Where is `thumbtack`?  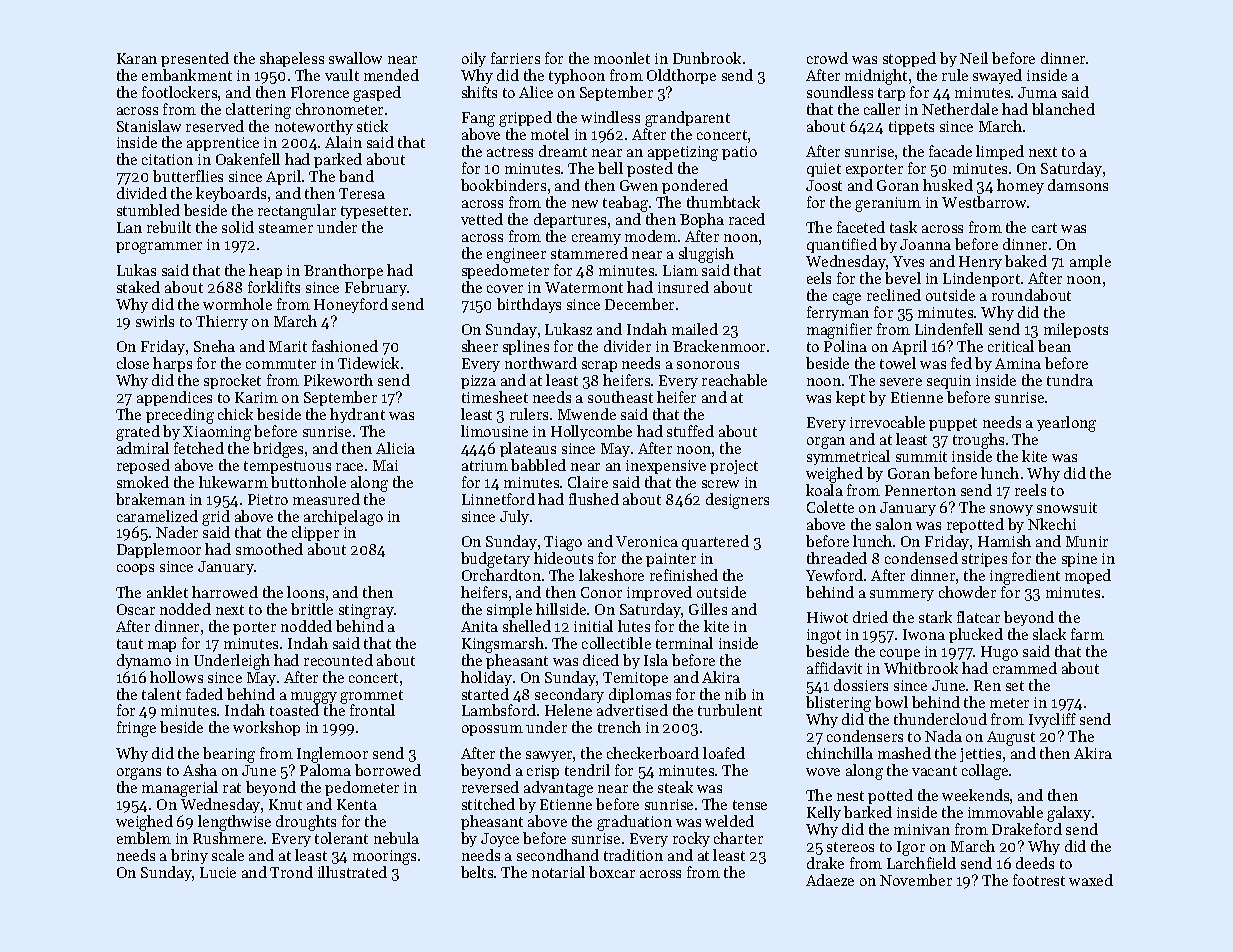 thumbtack is located at coordinates (723, 202).
